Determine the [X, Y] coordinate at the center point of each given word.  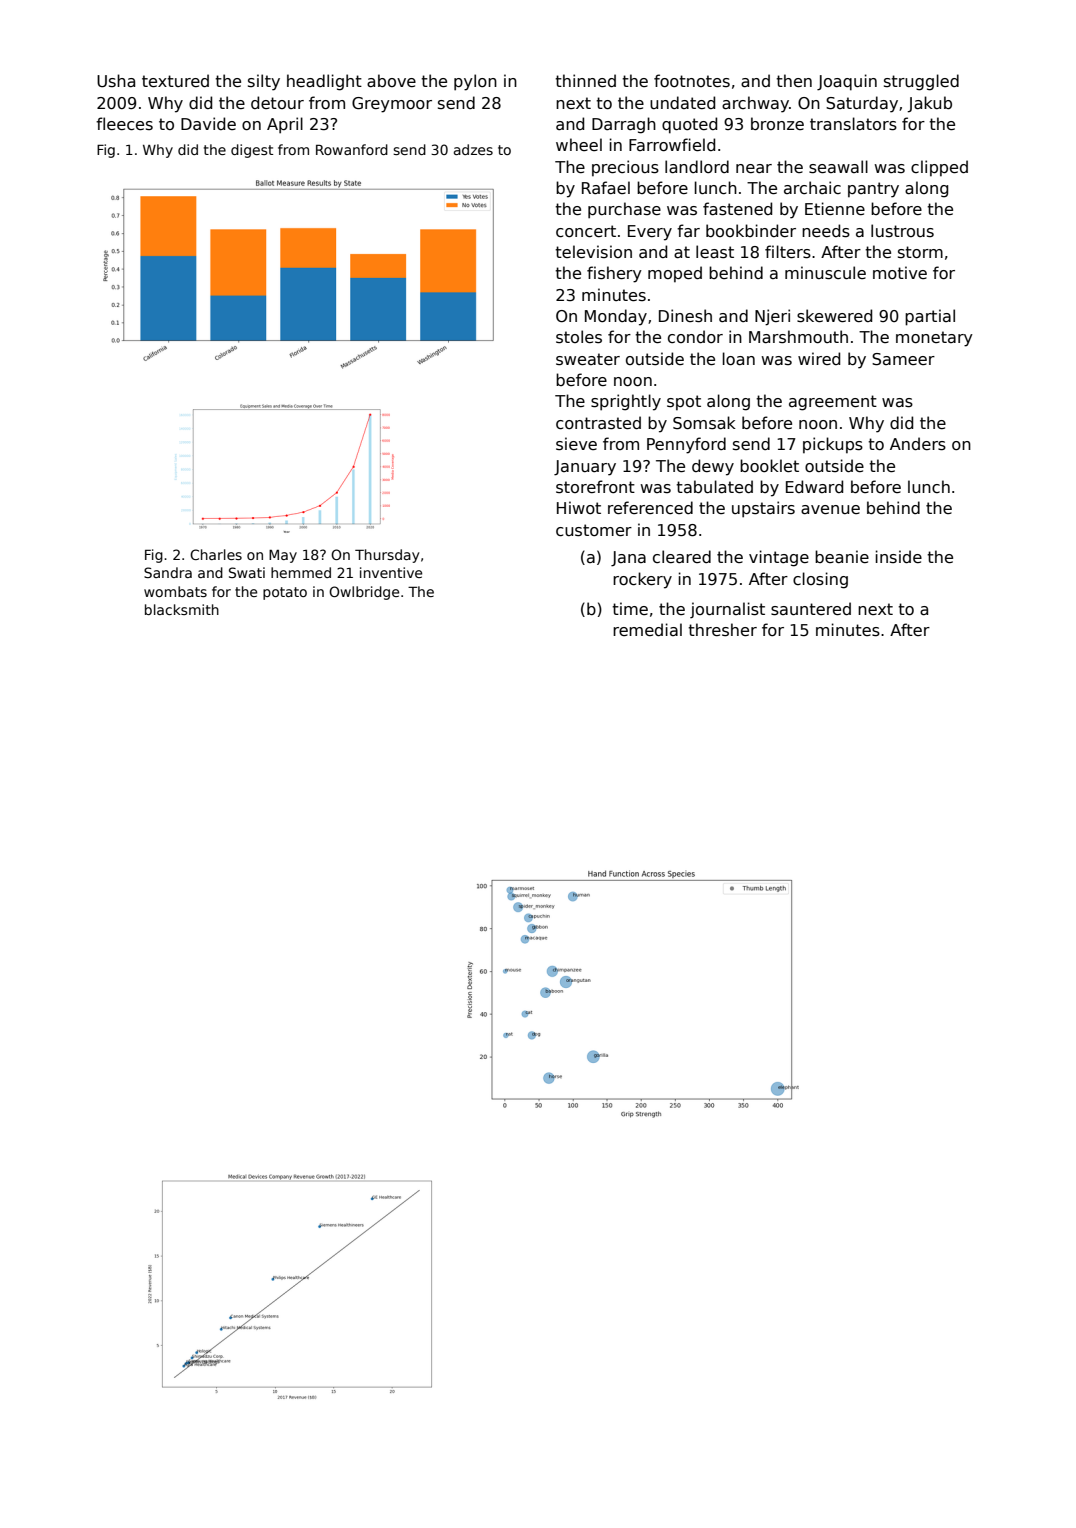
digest [252, 151]
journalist [727, 610]
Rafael [606, 187]
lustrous [902, 230]
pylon [475, 82]
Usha [116, 81]
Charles [216, 554]
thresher [722, 630]
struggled [921, 82]
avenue [830, 509]
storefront [595, 487]
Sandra [168, 572]
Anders [918, 444]
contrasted [598, 423]
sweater [588, 359]
